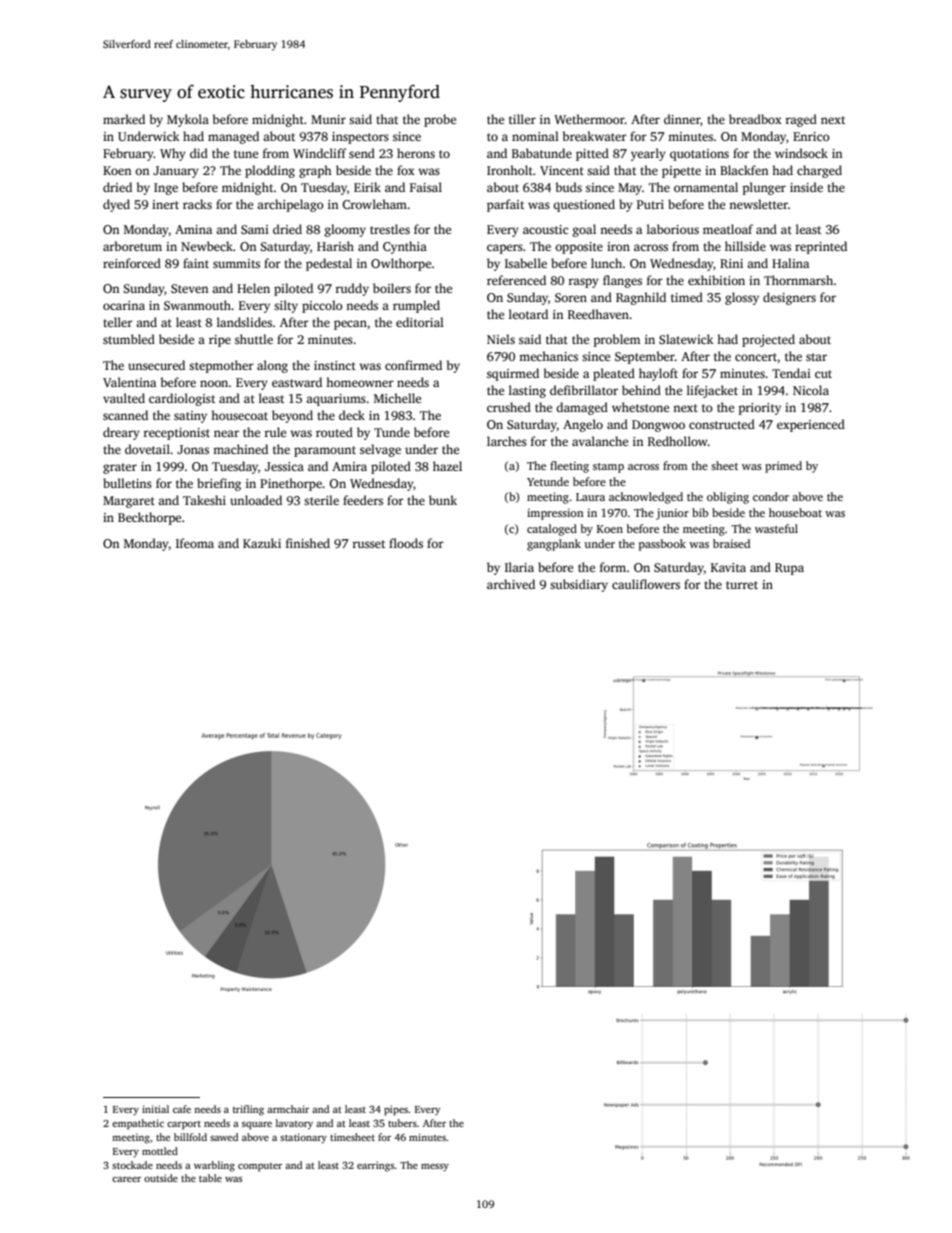 This screenshot has height=1233, width=952. Describe the element at coordinates (579, 248) in the screenshot. I see `opposite` at that location.
